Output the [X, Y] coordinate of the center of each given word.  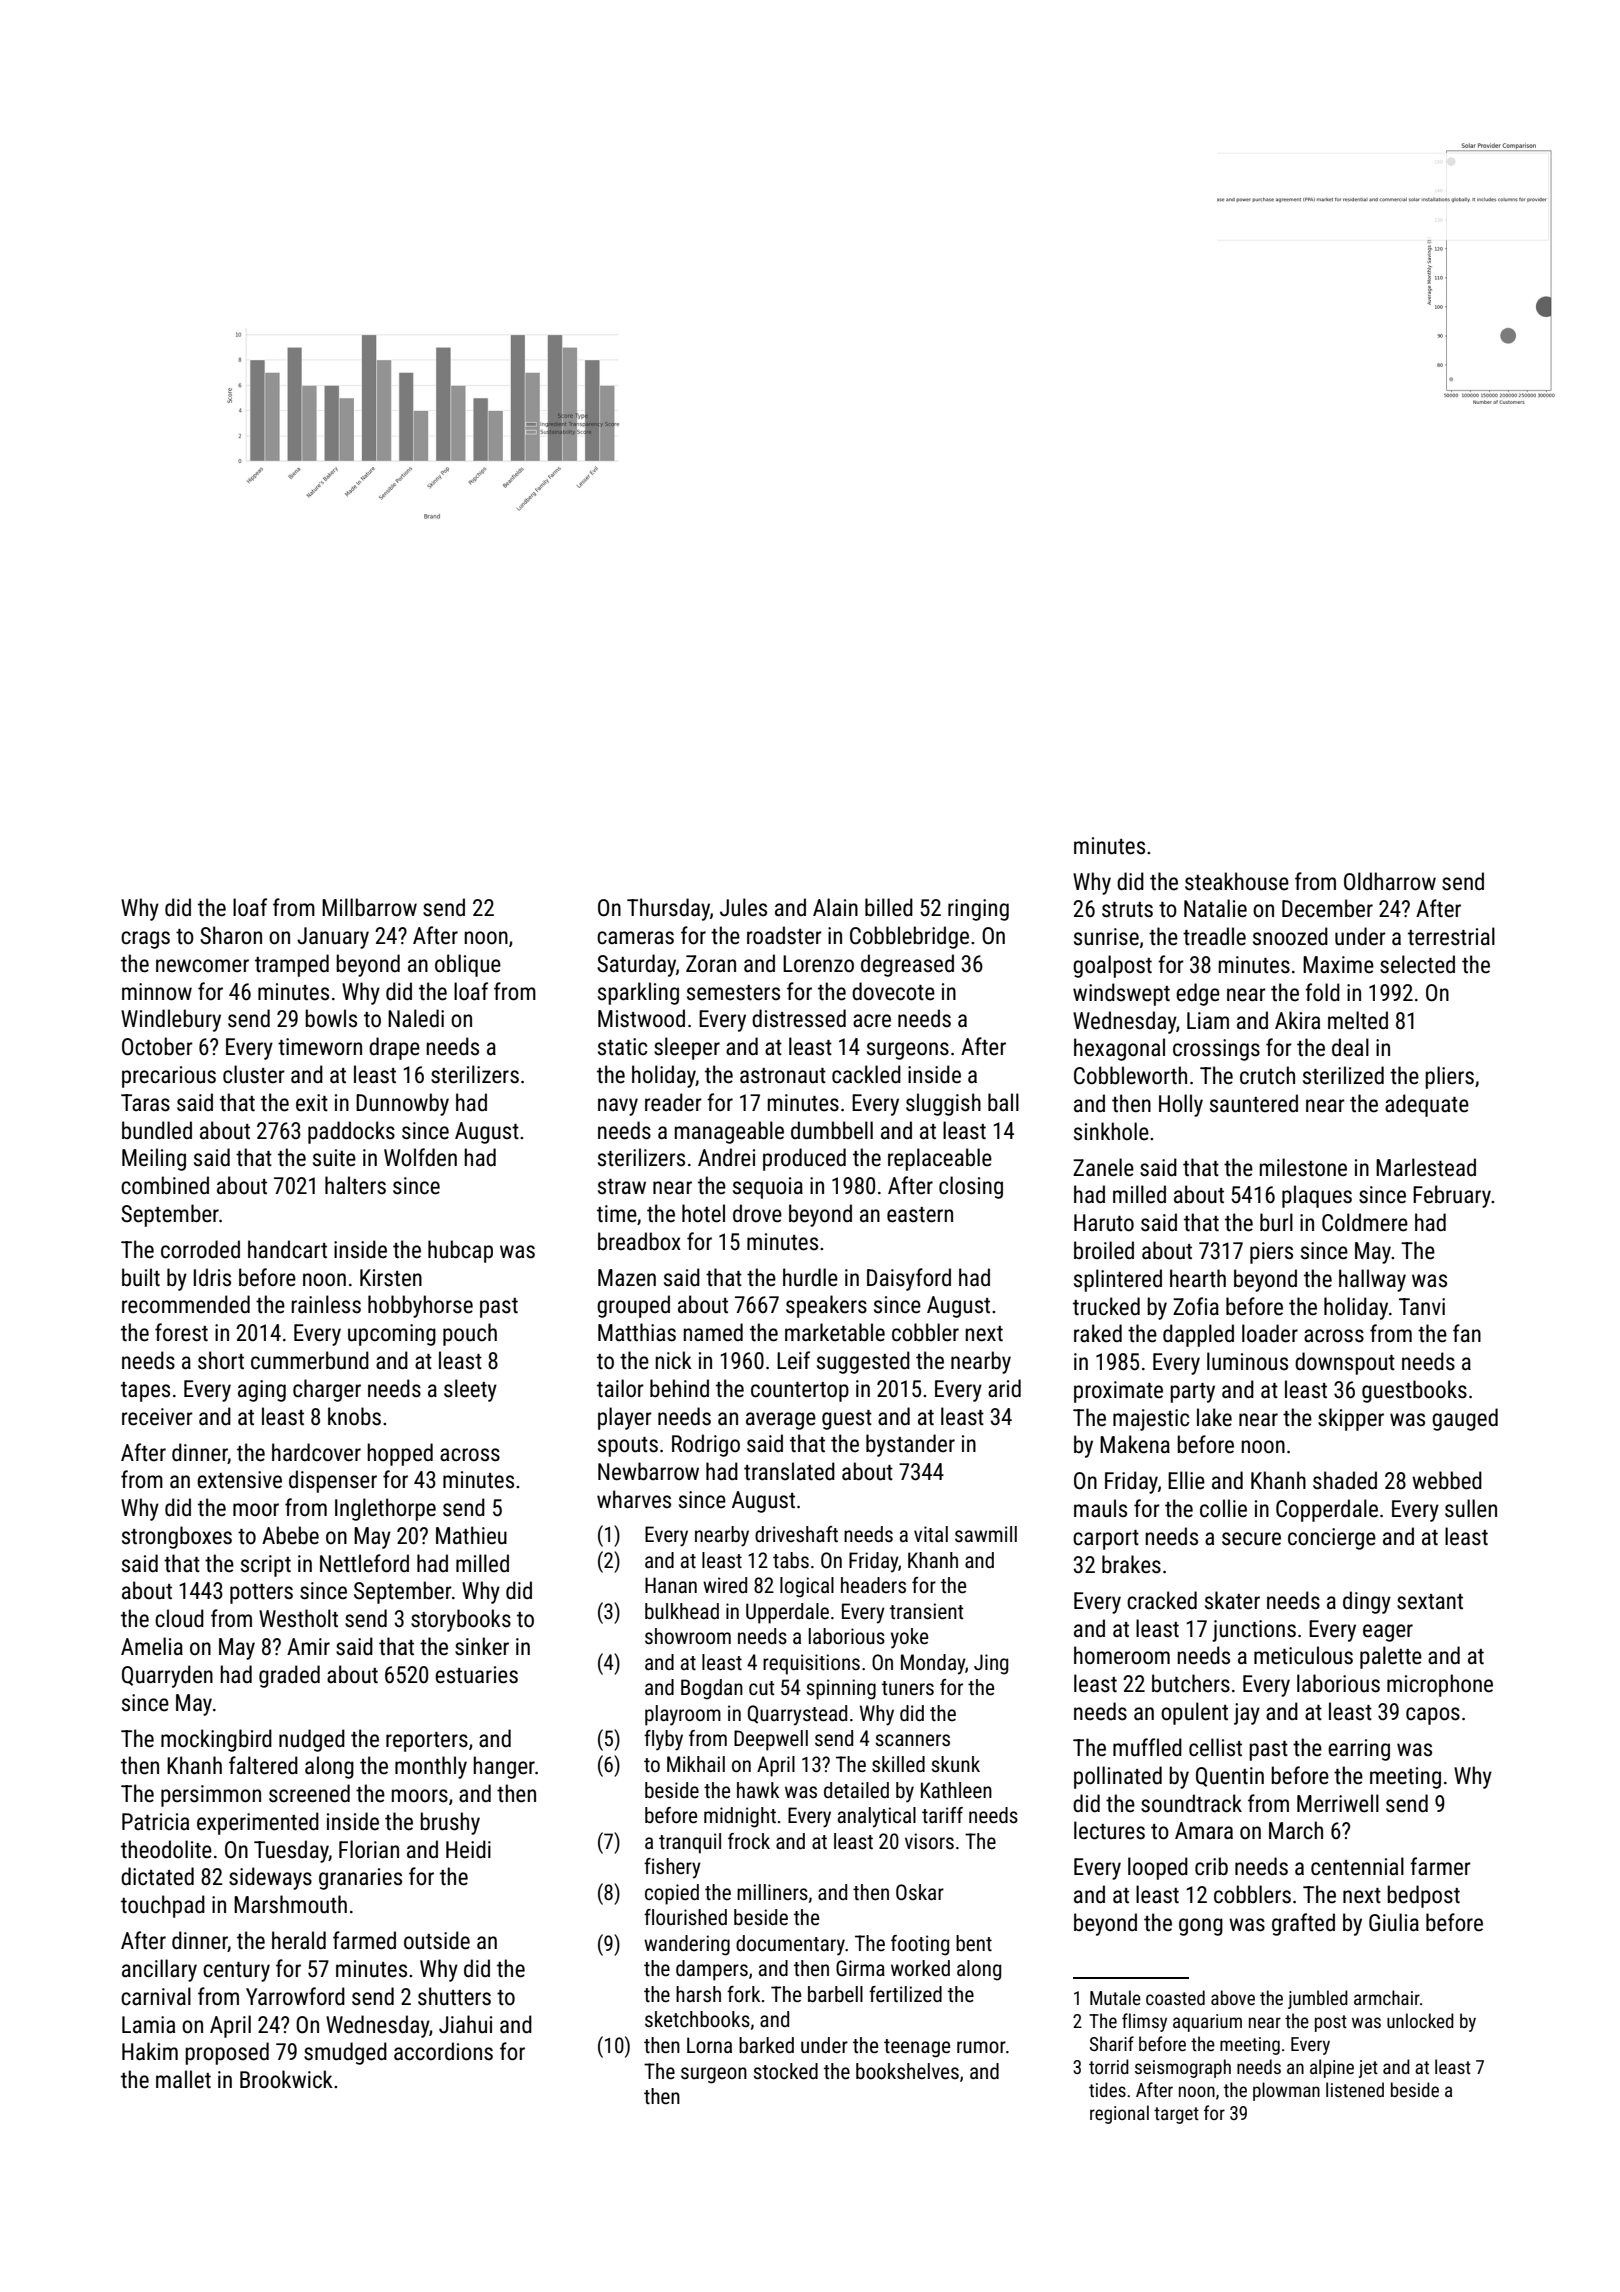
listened [1355, 2089]
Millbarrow [369, 907]
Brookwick [286, 2079]
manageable [729, 1132]
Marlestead [1426, 1167]
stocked [785, 2071]
